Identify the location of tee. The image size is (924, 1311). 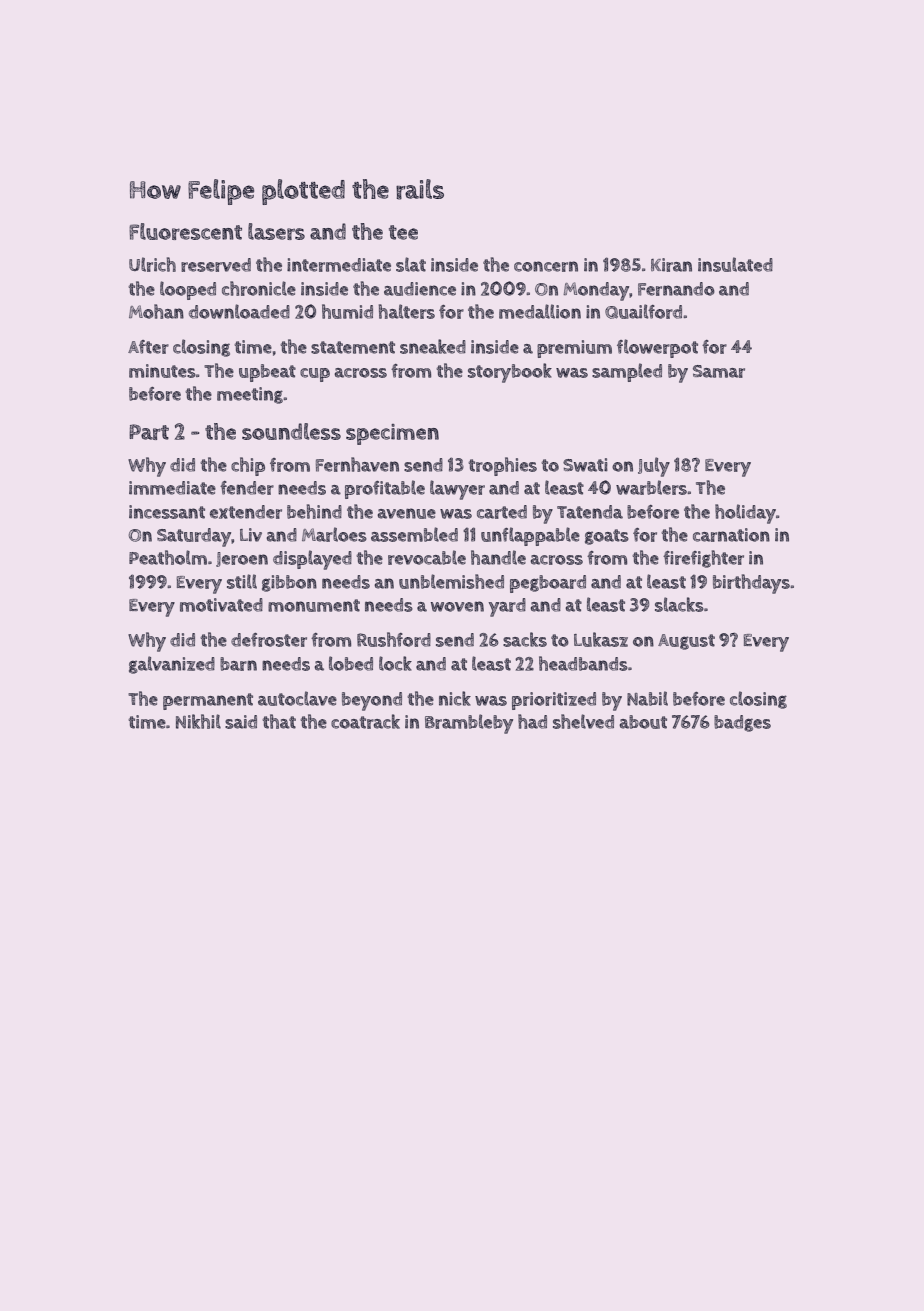
(403, 232).
